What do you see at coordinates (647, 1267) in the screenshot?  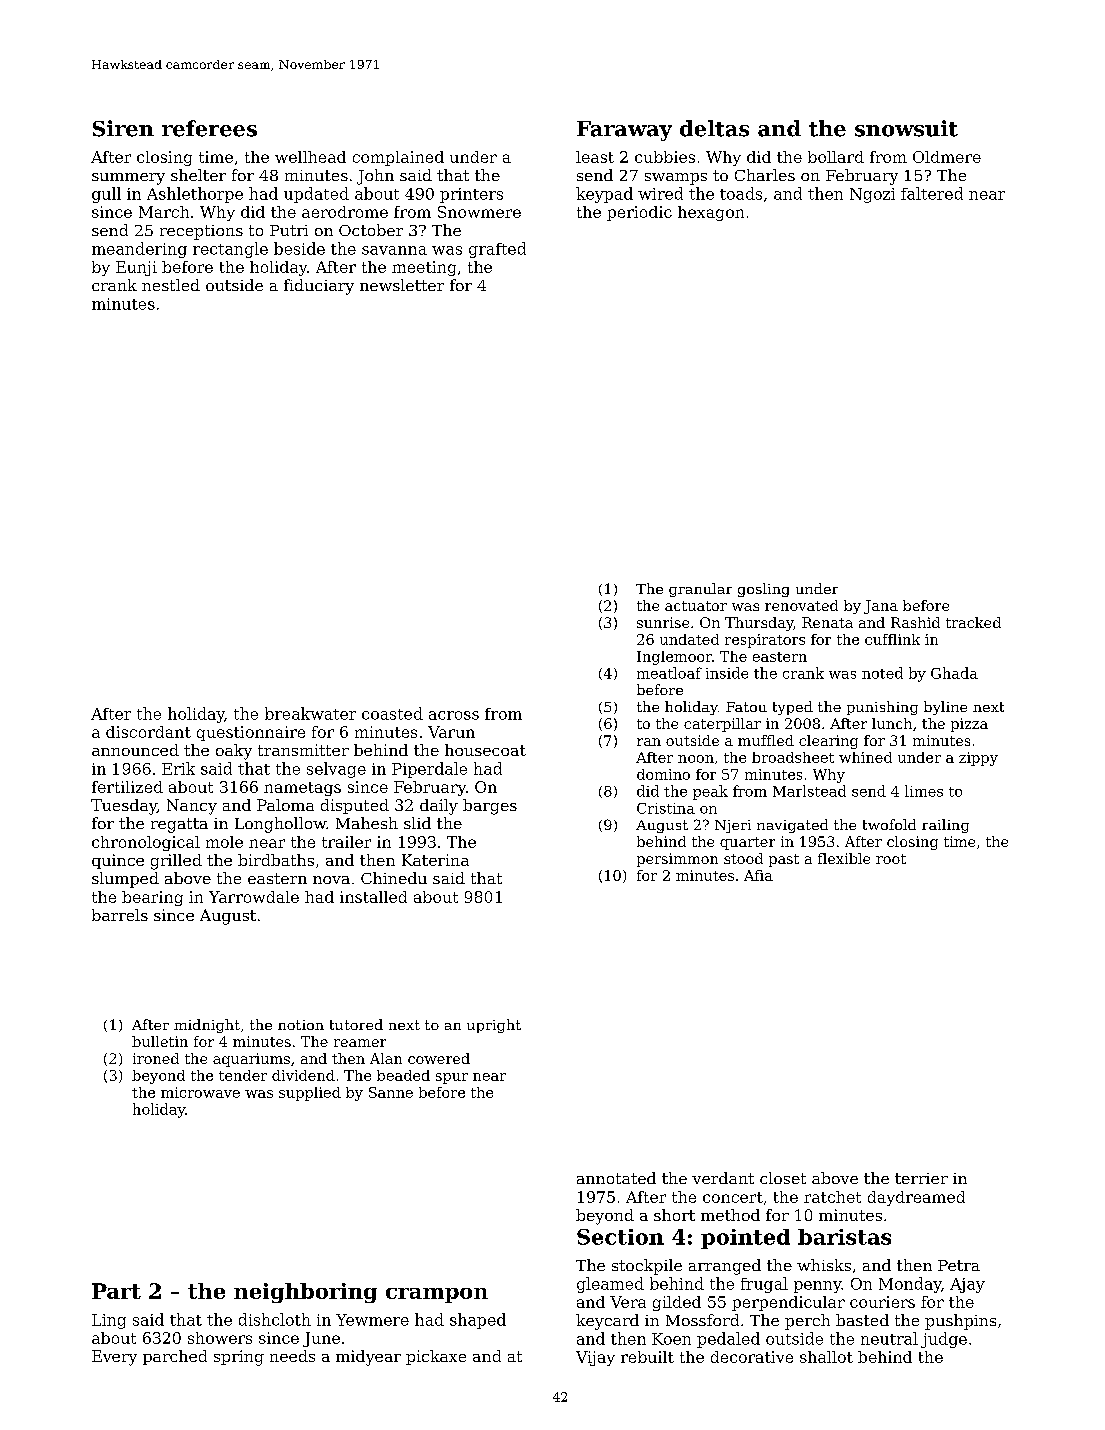 I see `stockpile` at bounding box center [647, 1267].
